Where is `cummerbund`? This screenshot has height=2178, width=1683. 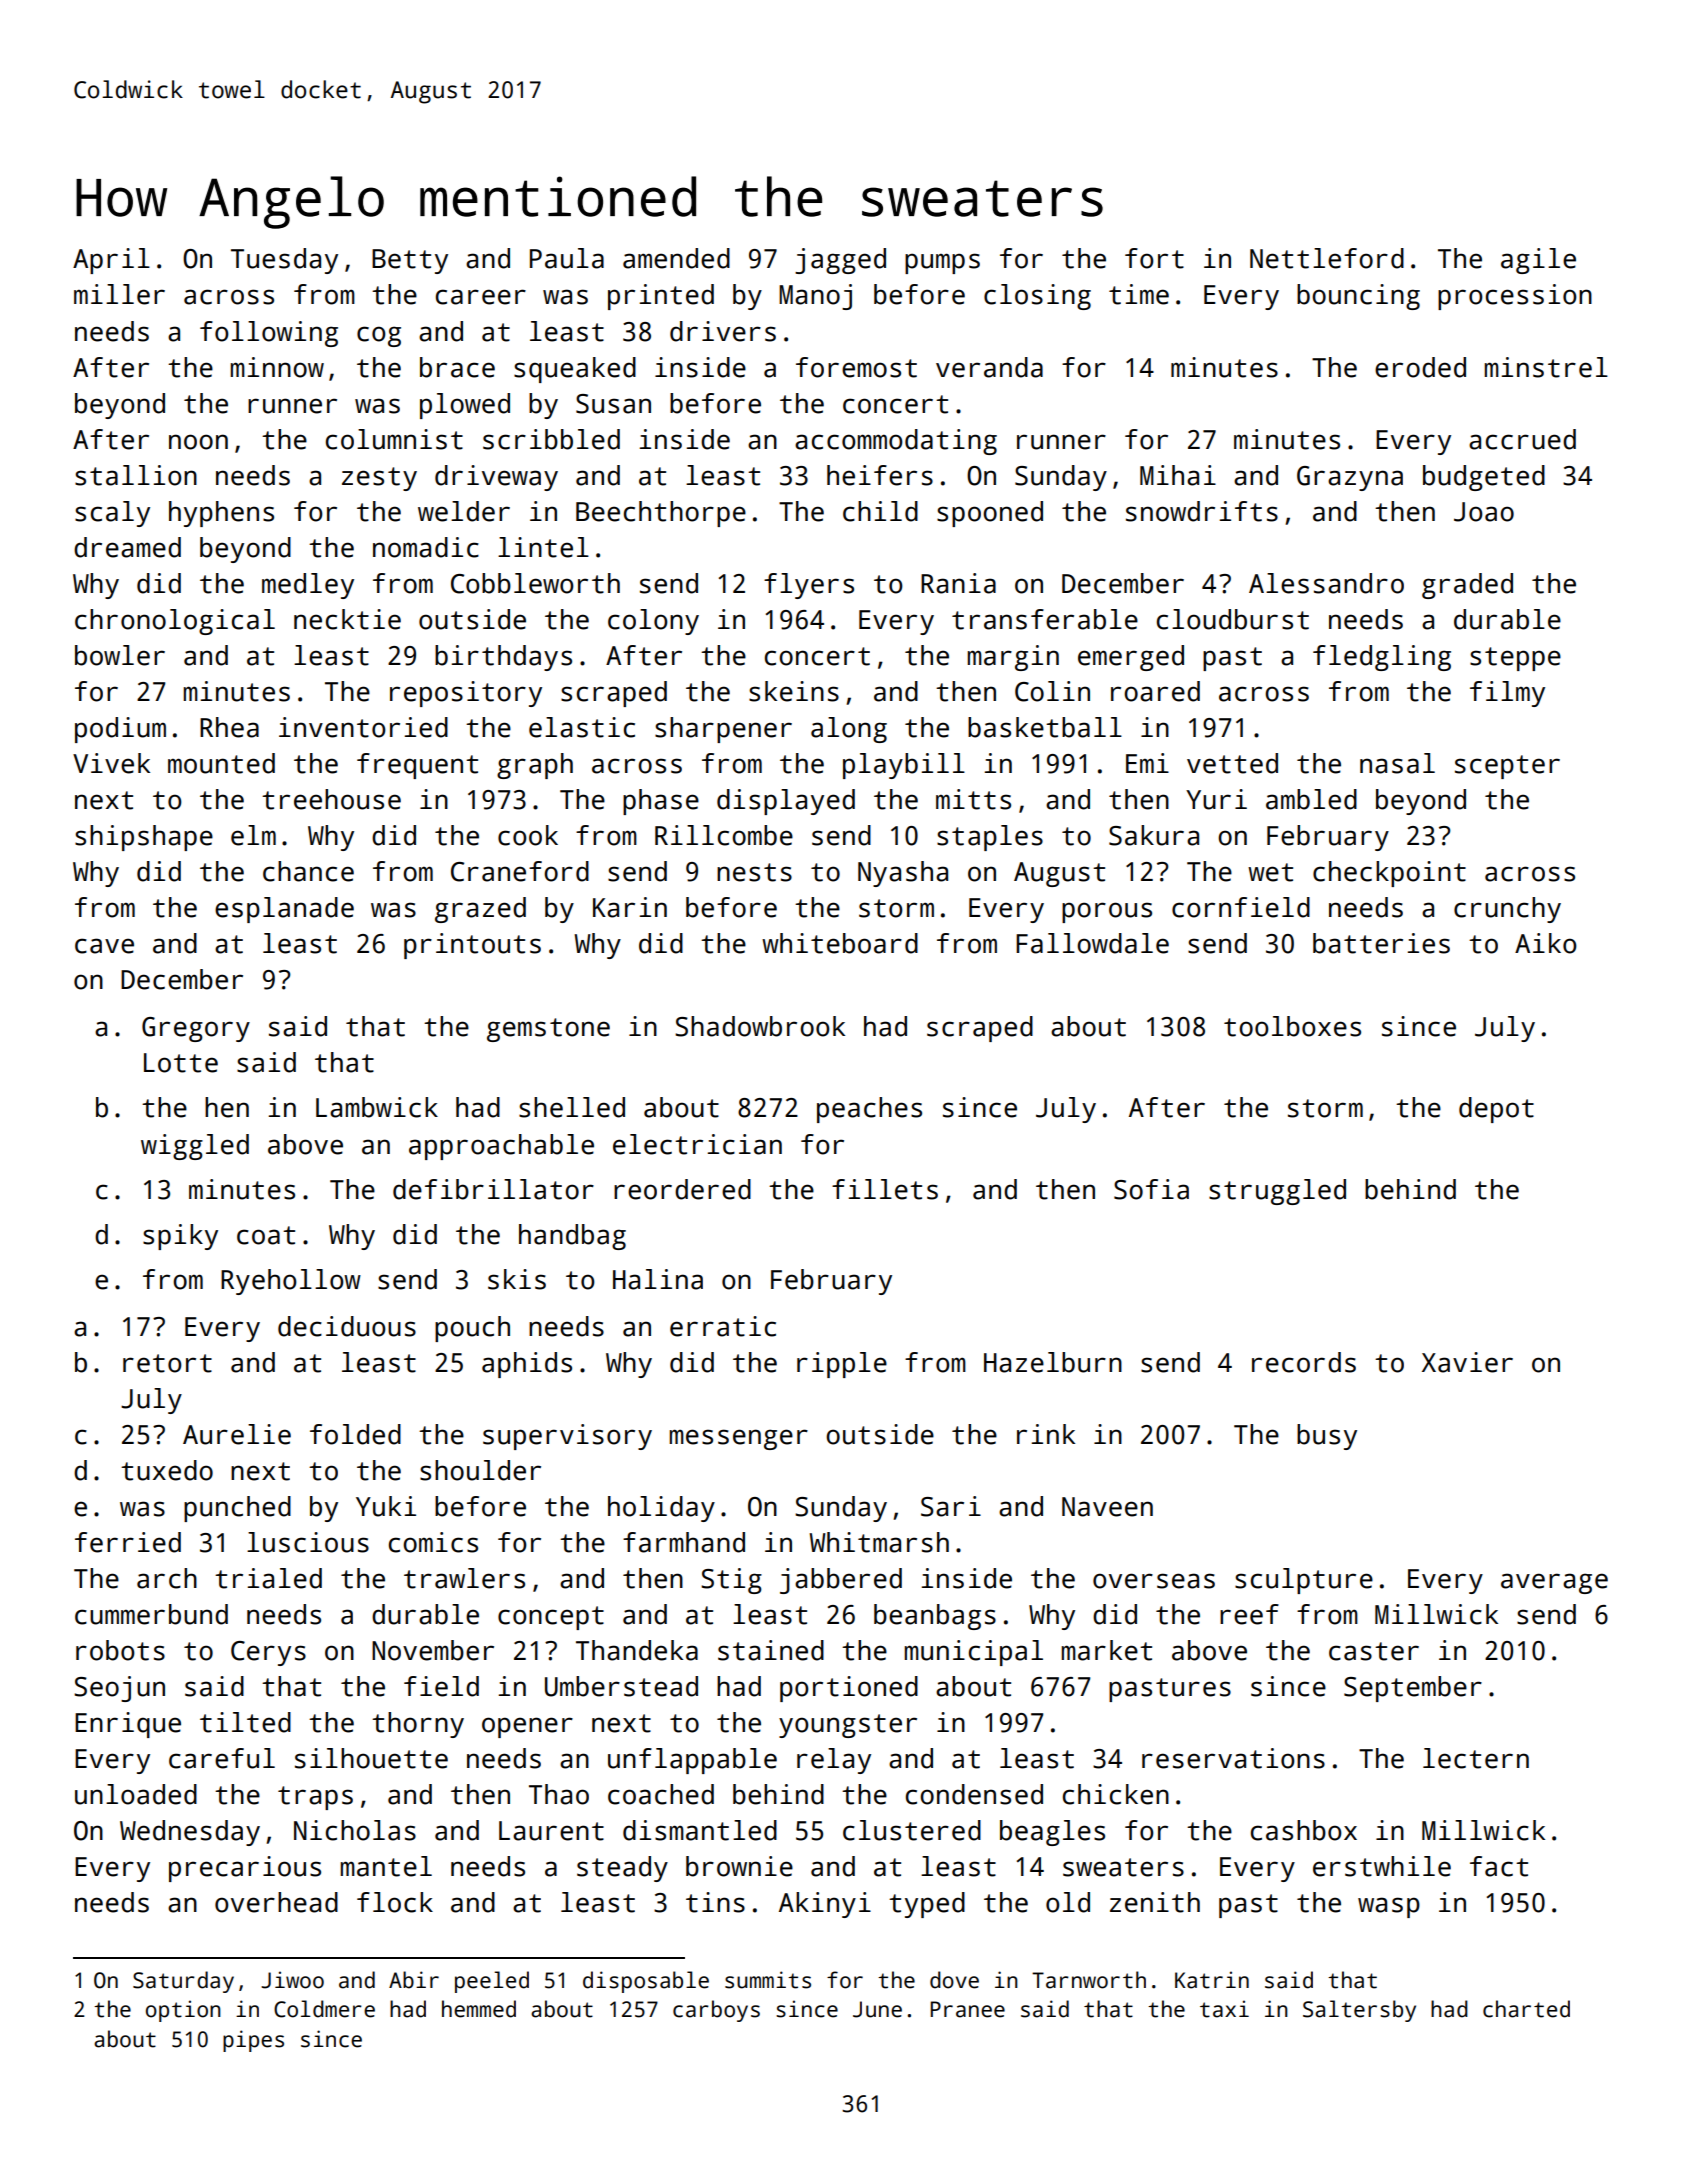 cummerbund is located at coordinates (151, 1614).
